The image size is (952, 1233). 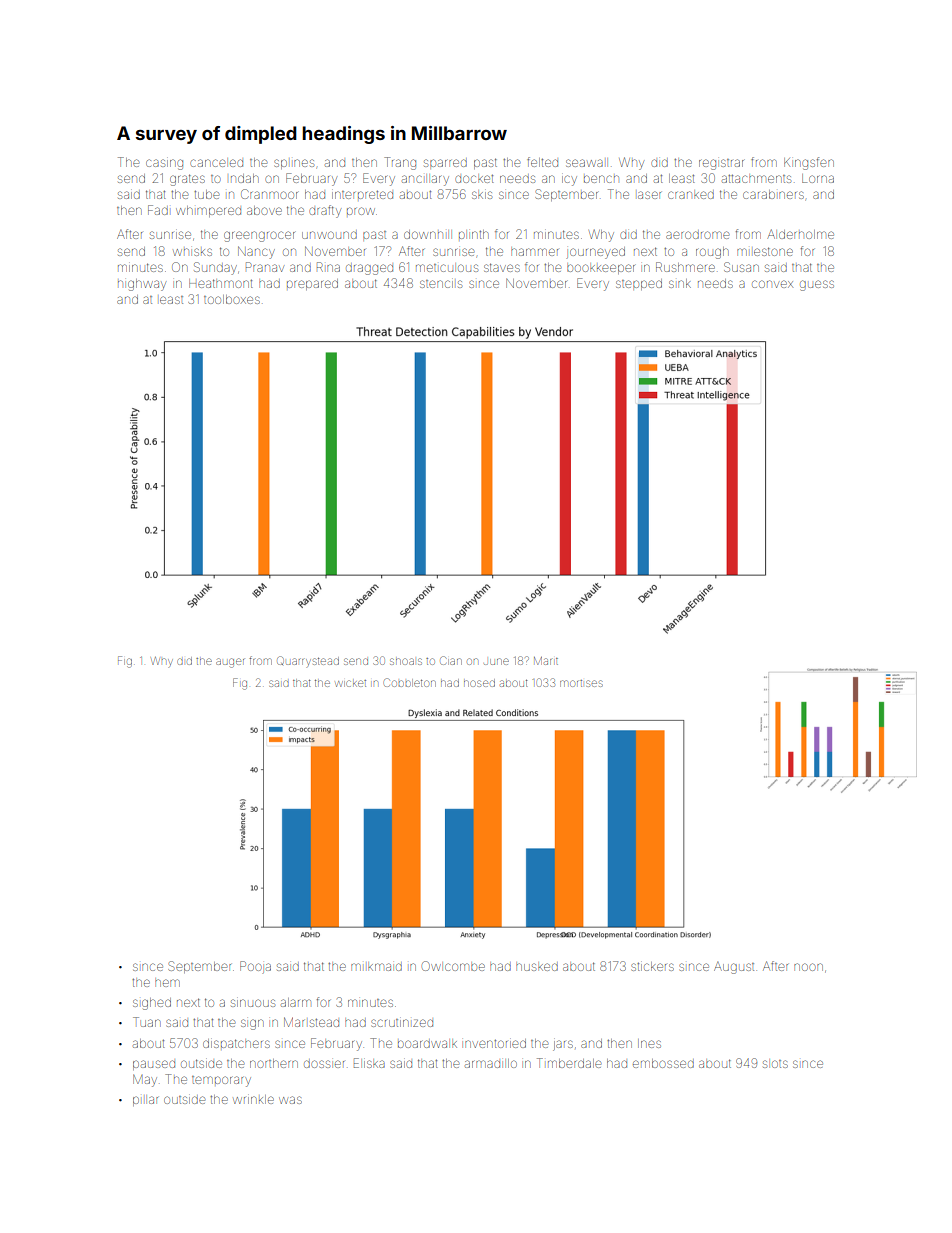 What do you see at coordinates (410, 682) in the image?
I see `Cobbleton` at bounding box center [410, 682].
